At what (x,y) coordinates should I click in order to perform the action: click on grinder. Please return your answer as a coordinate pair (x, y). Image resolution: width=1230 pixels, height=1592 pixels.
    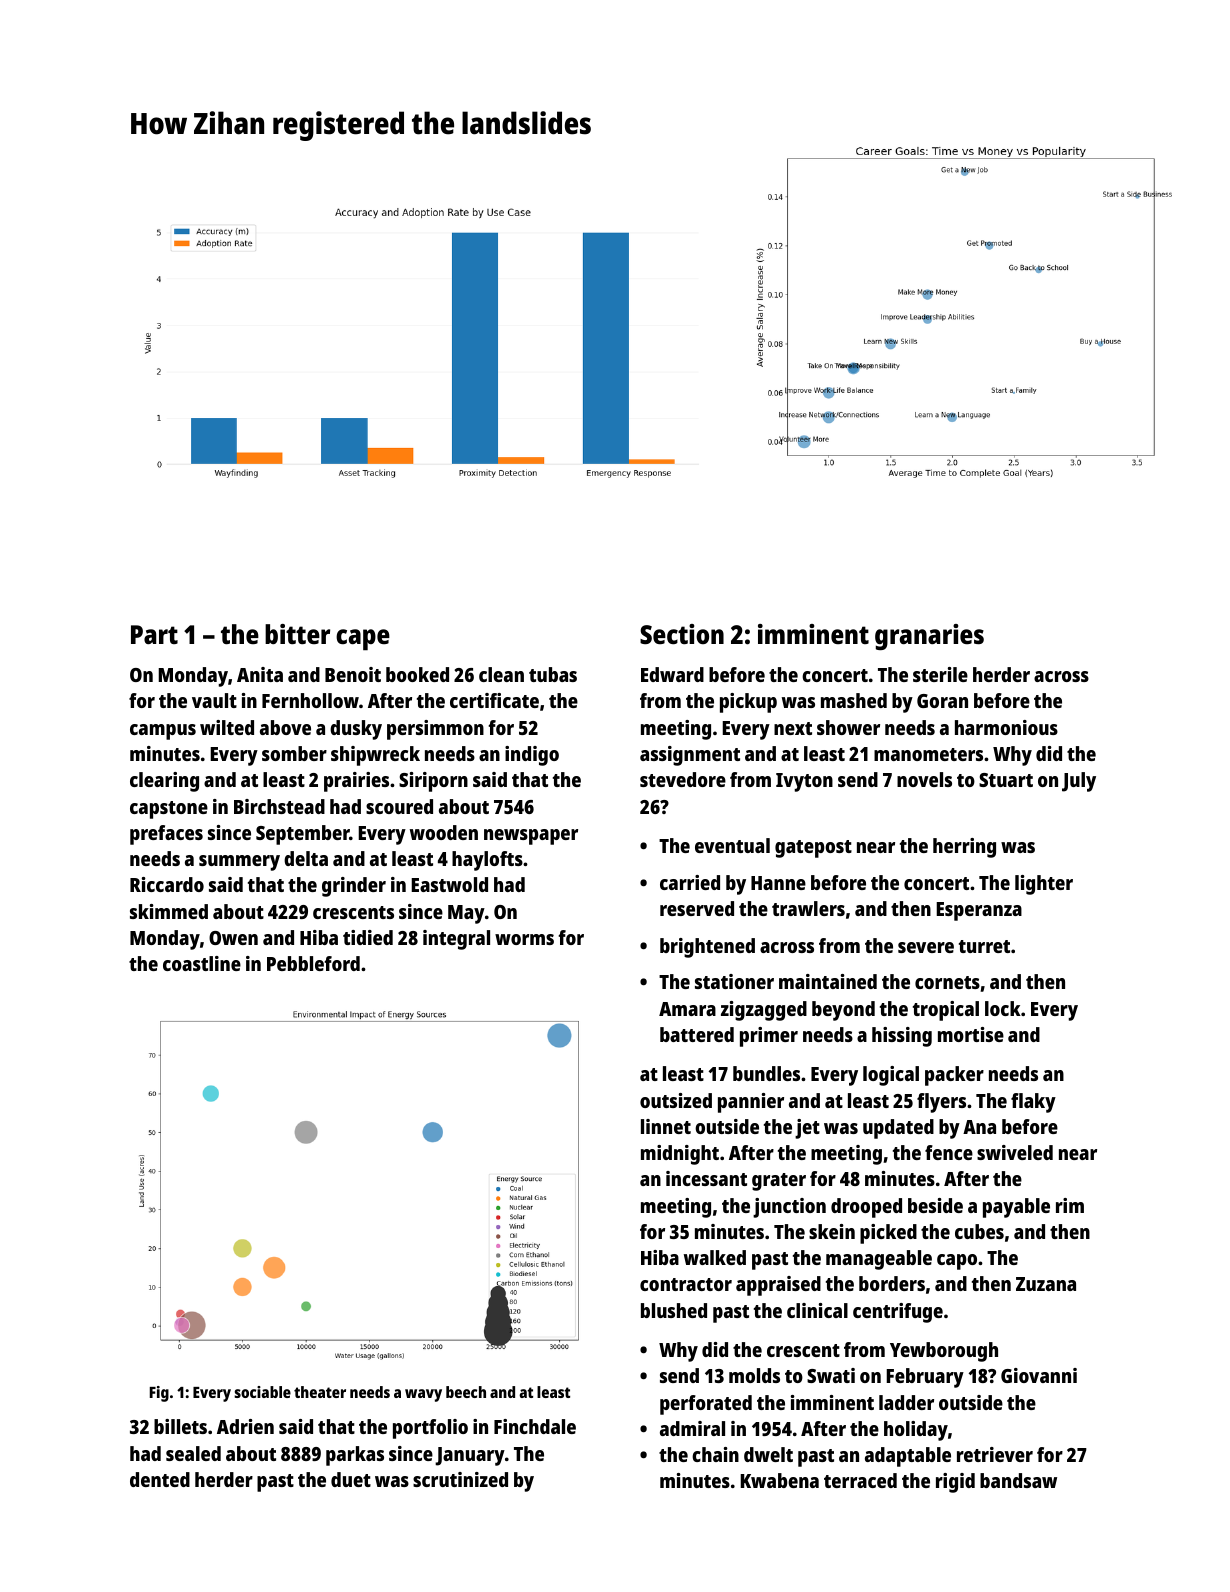
    Looking at the image, I should click on (354, 887).
